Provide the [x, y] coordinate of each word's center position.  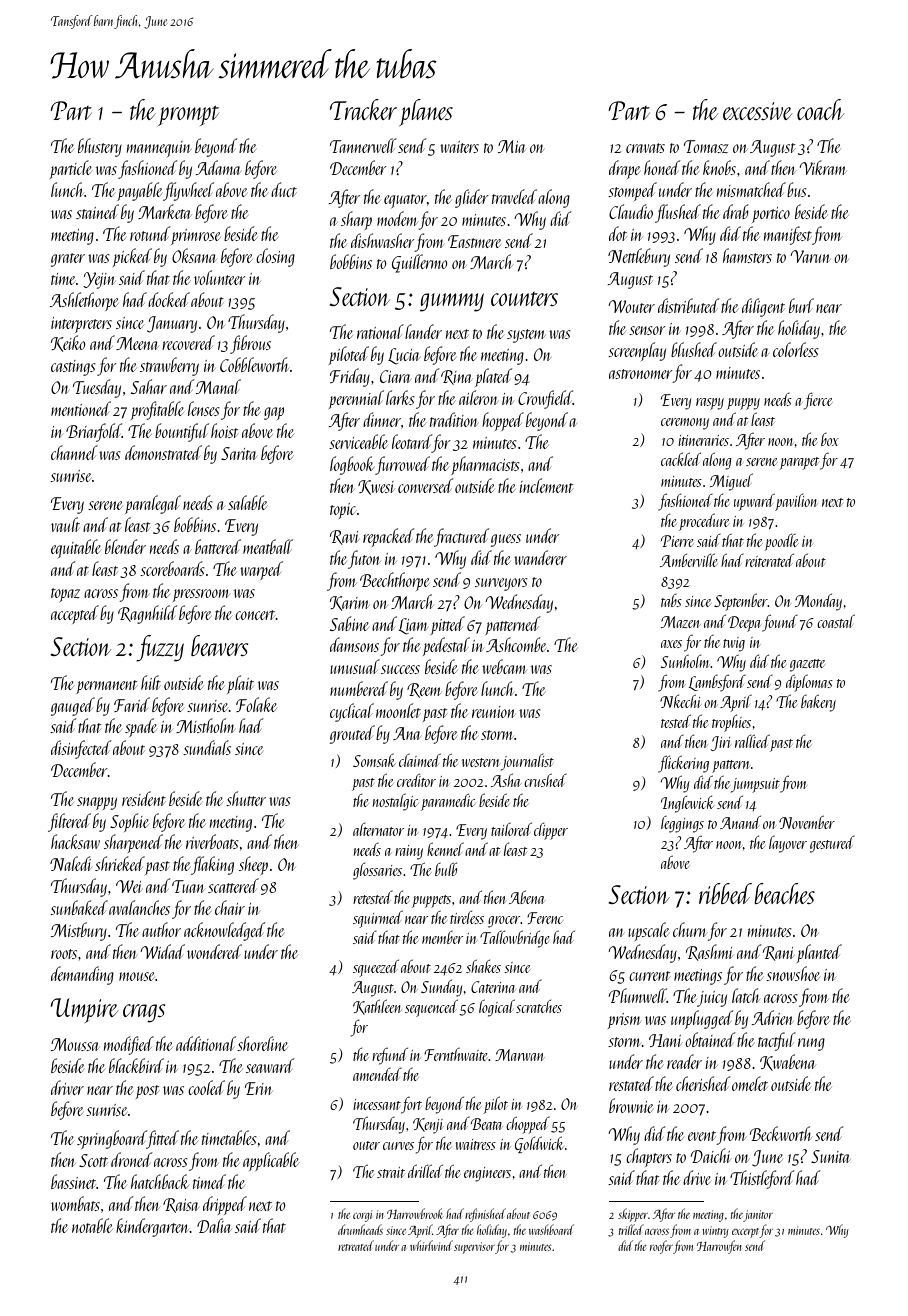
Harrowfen [719, 1247]
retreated [356, 1245]
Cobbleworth [254, 364]
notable [92, 1225]
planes [426, 112]
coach [820, 109]
